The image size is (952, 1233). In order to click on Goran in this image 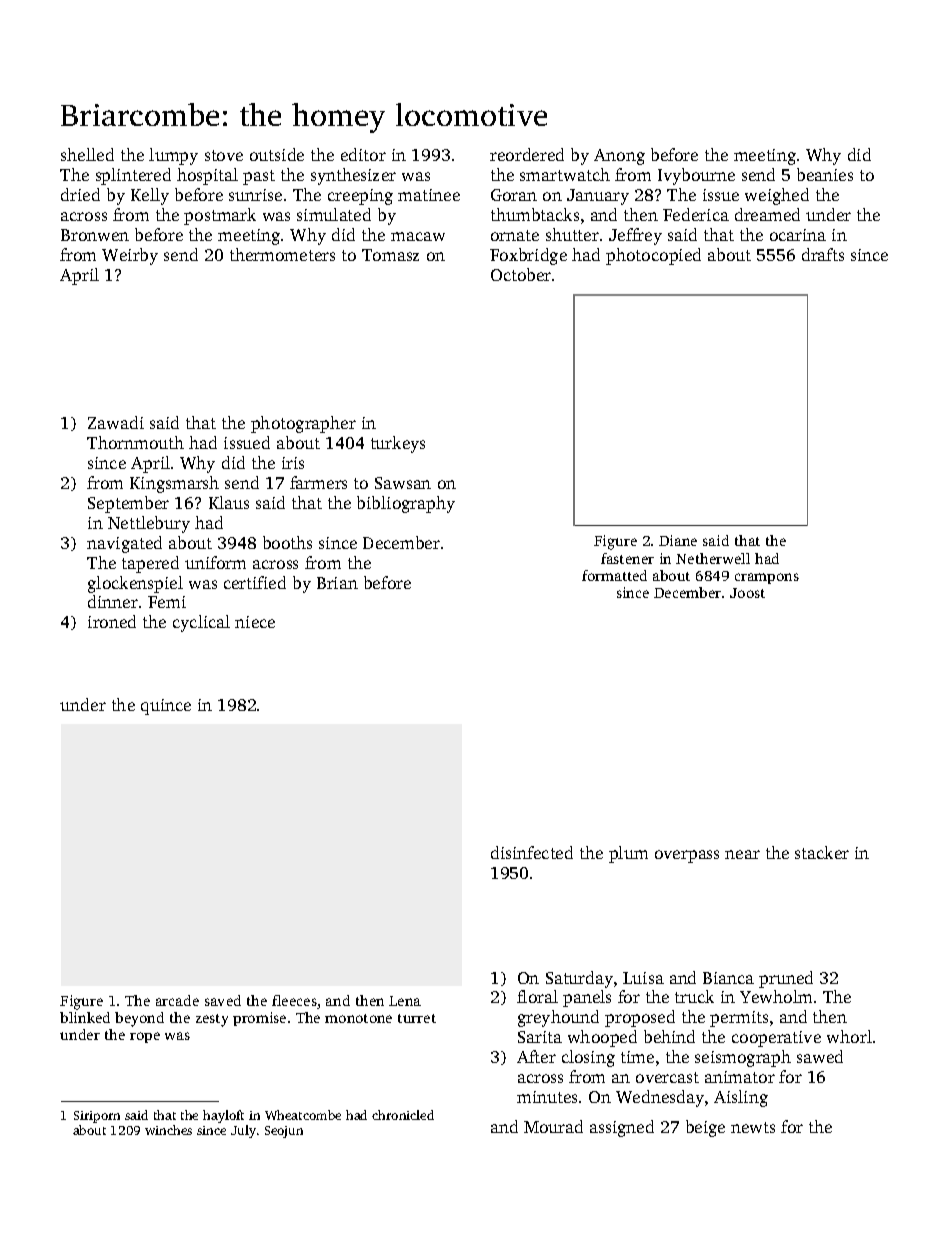, I will do `click(514, 195)`.
